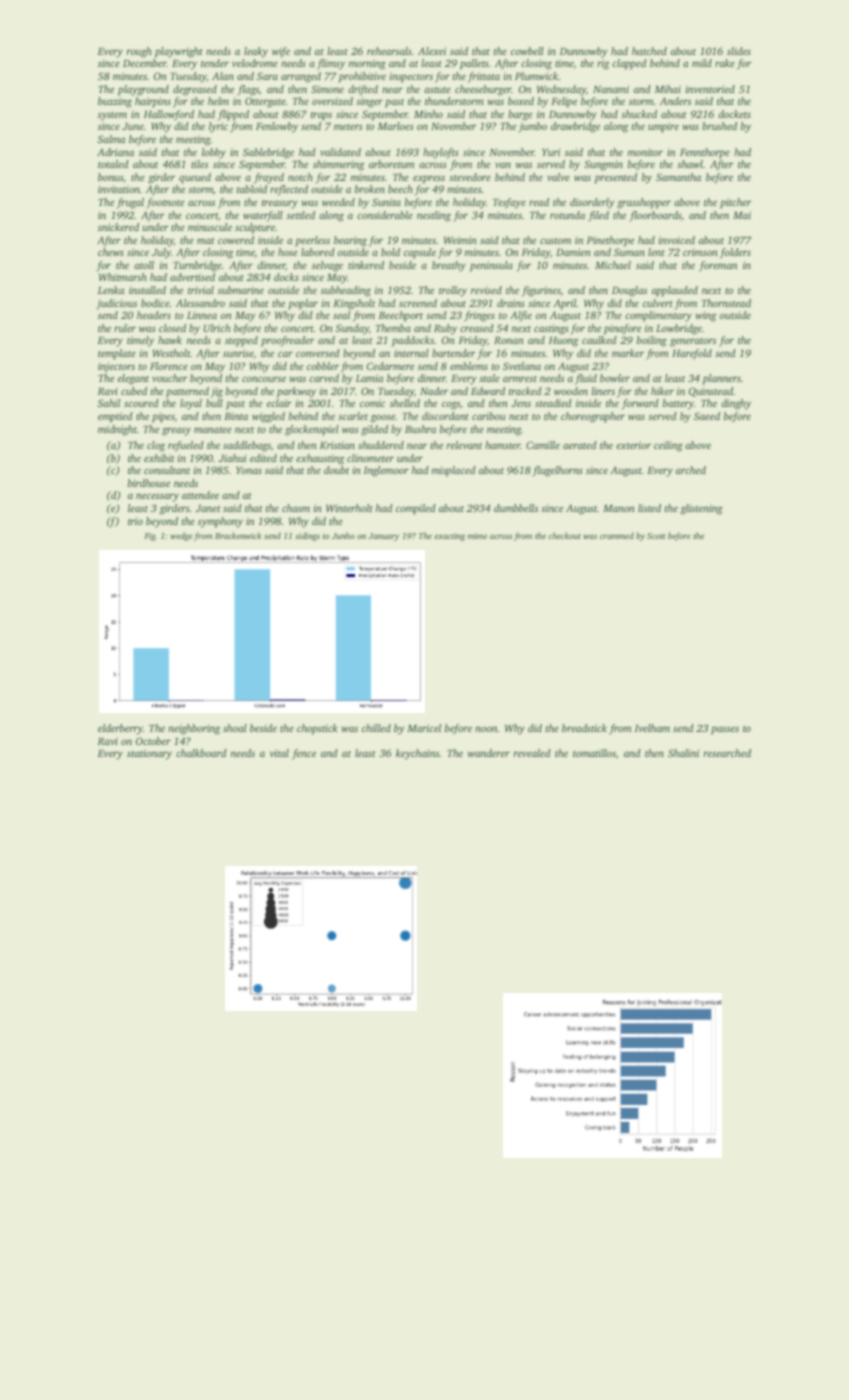 This image has width=849, height=1400. Describe the element at coordinates (210, 227) in the image. I see `minuscule` at that location.
